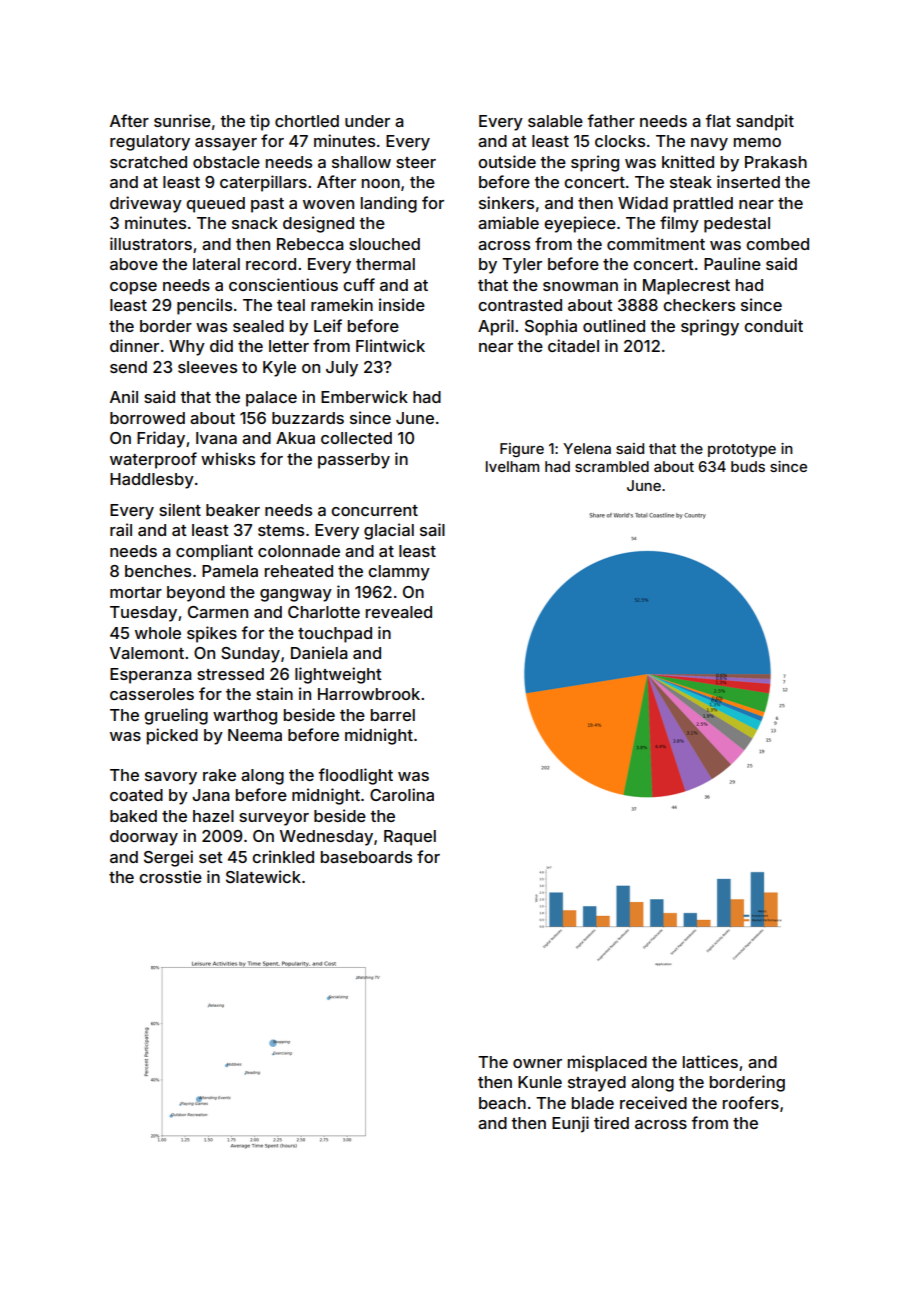 This page has width=924, height=1311. I want to click on citadel, so click(573, 345).
